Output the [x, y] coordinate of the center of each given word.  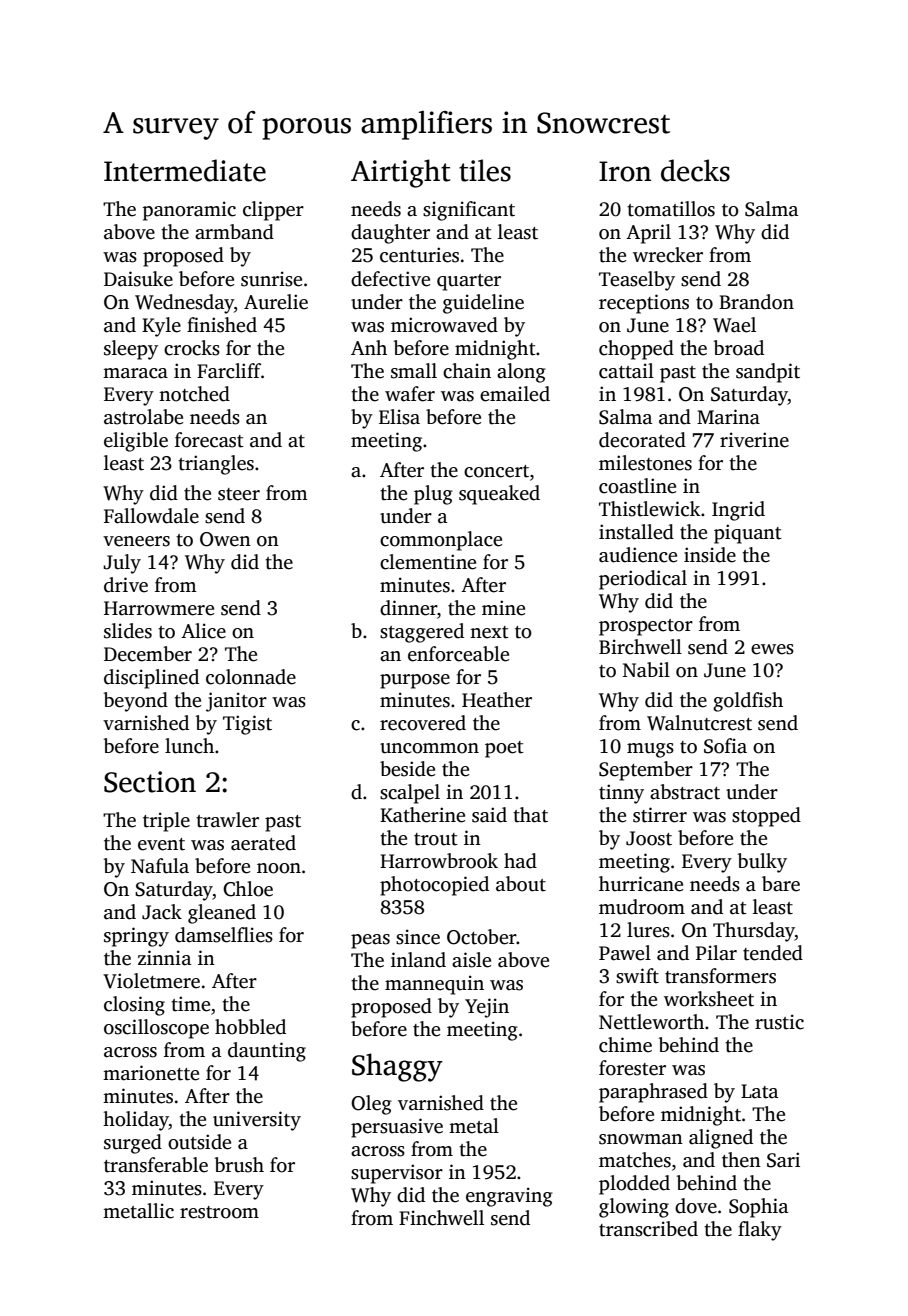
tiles [485, 170]
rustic [779, 1022]
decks [695, 170]
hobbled [250, 1027]
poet [504, 749]
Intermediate [185, 170]
